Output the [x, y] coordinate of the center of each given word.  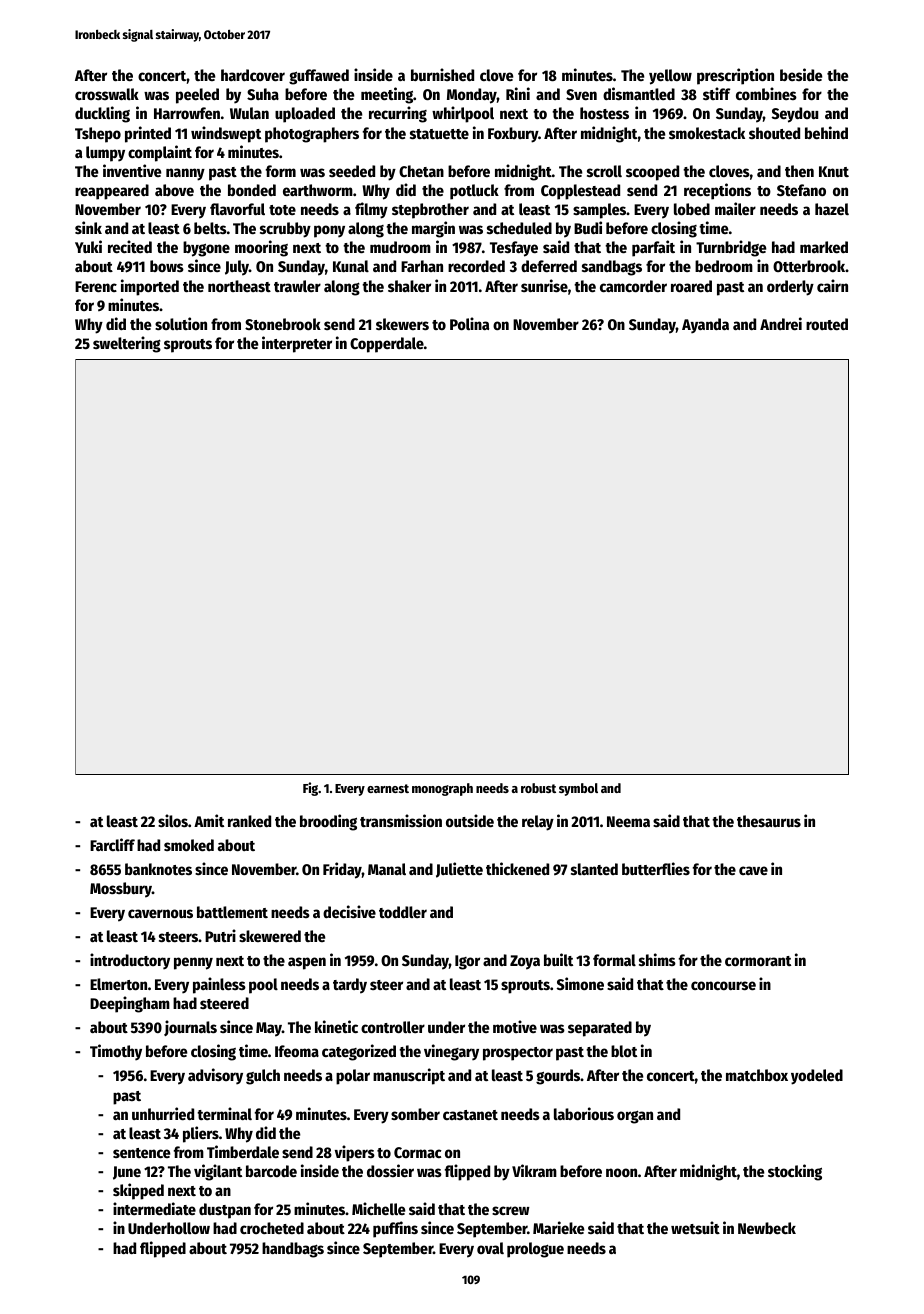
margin [433, 229]
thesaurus [769, 821]
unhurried [163, 1113]
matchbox [757, 1075]
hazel [832, 209]
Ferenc [96, 286]
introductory [130, 961]
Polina [469, 323]
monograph [442, 789]
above [174, 190]
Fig [310, 789]
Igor [467, 962]
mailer [735, 208]
